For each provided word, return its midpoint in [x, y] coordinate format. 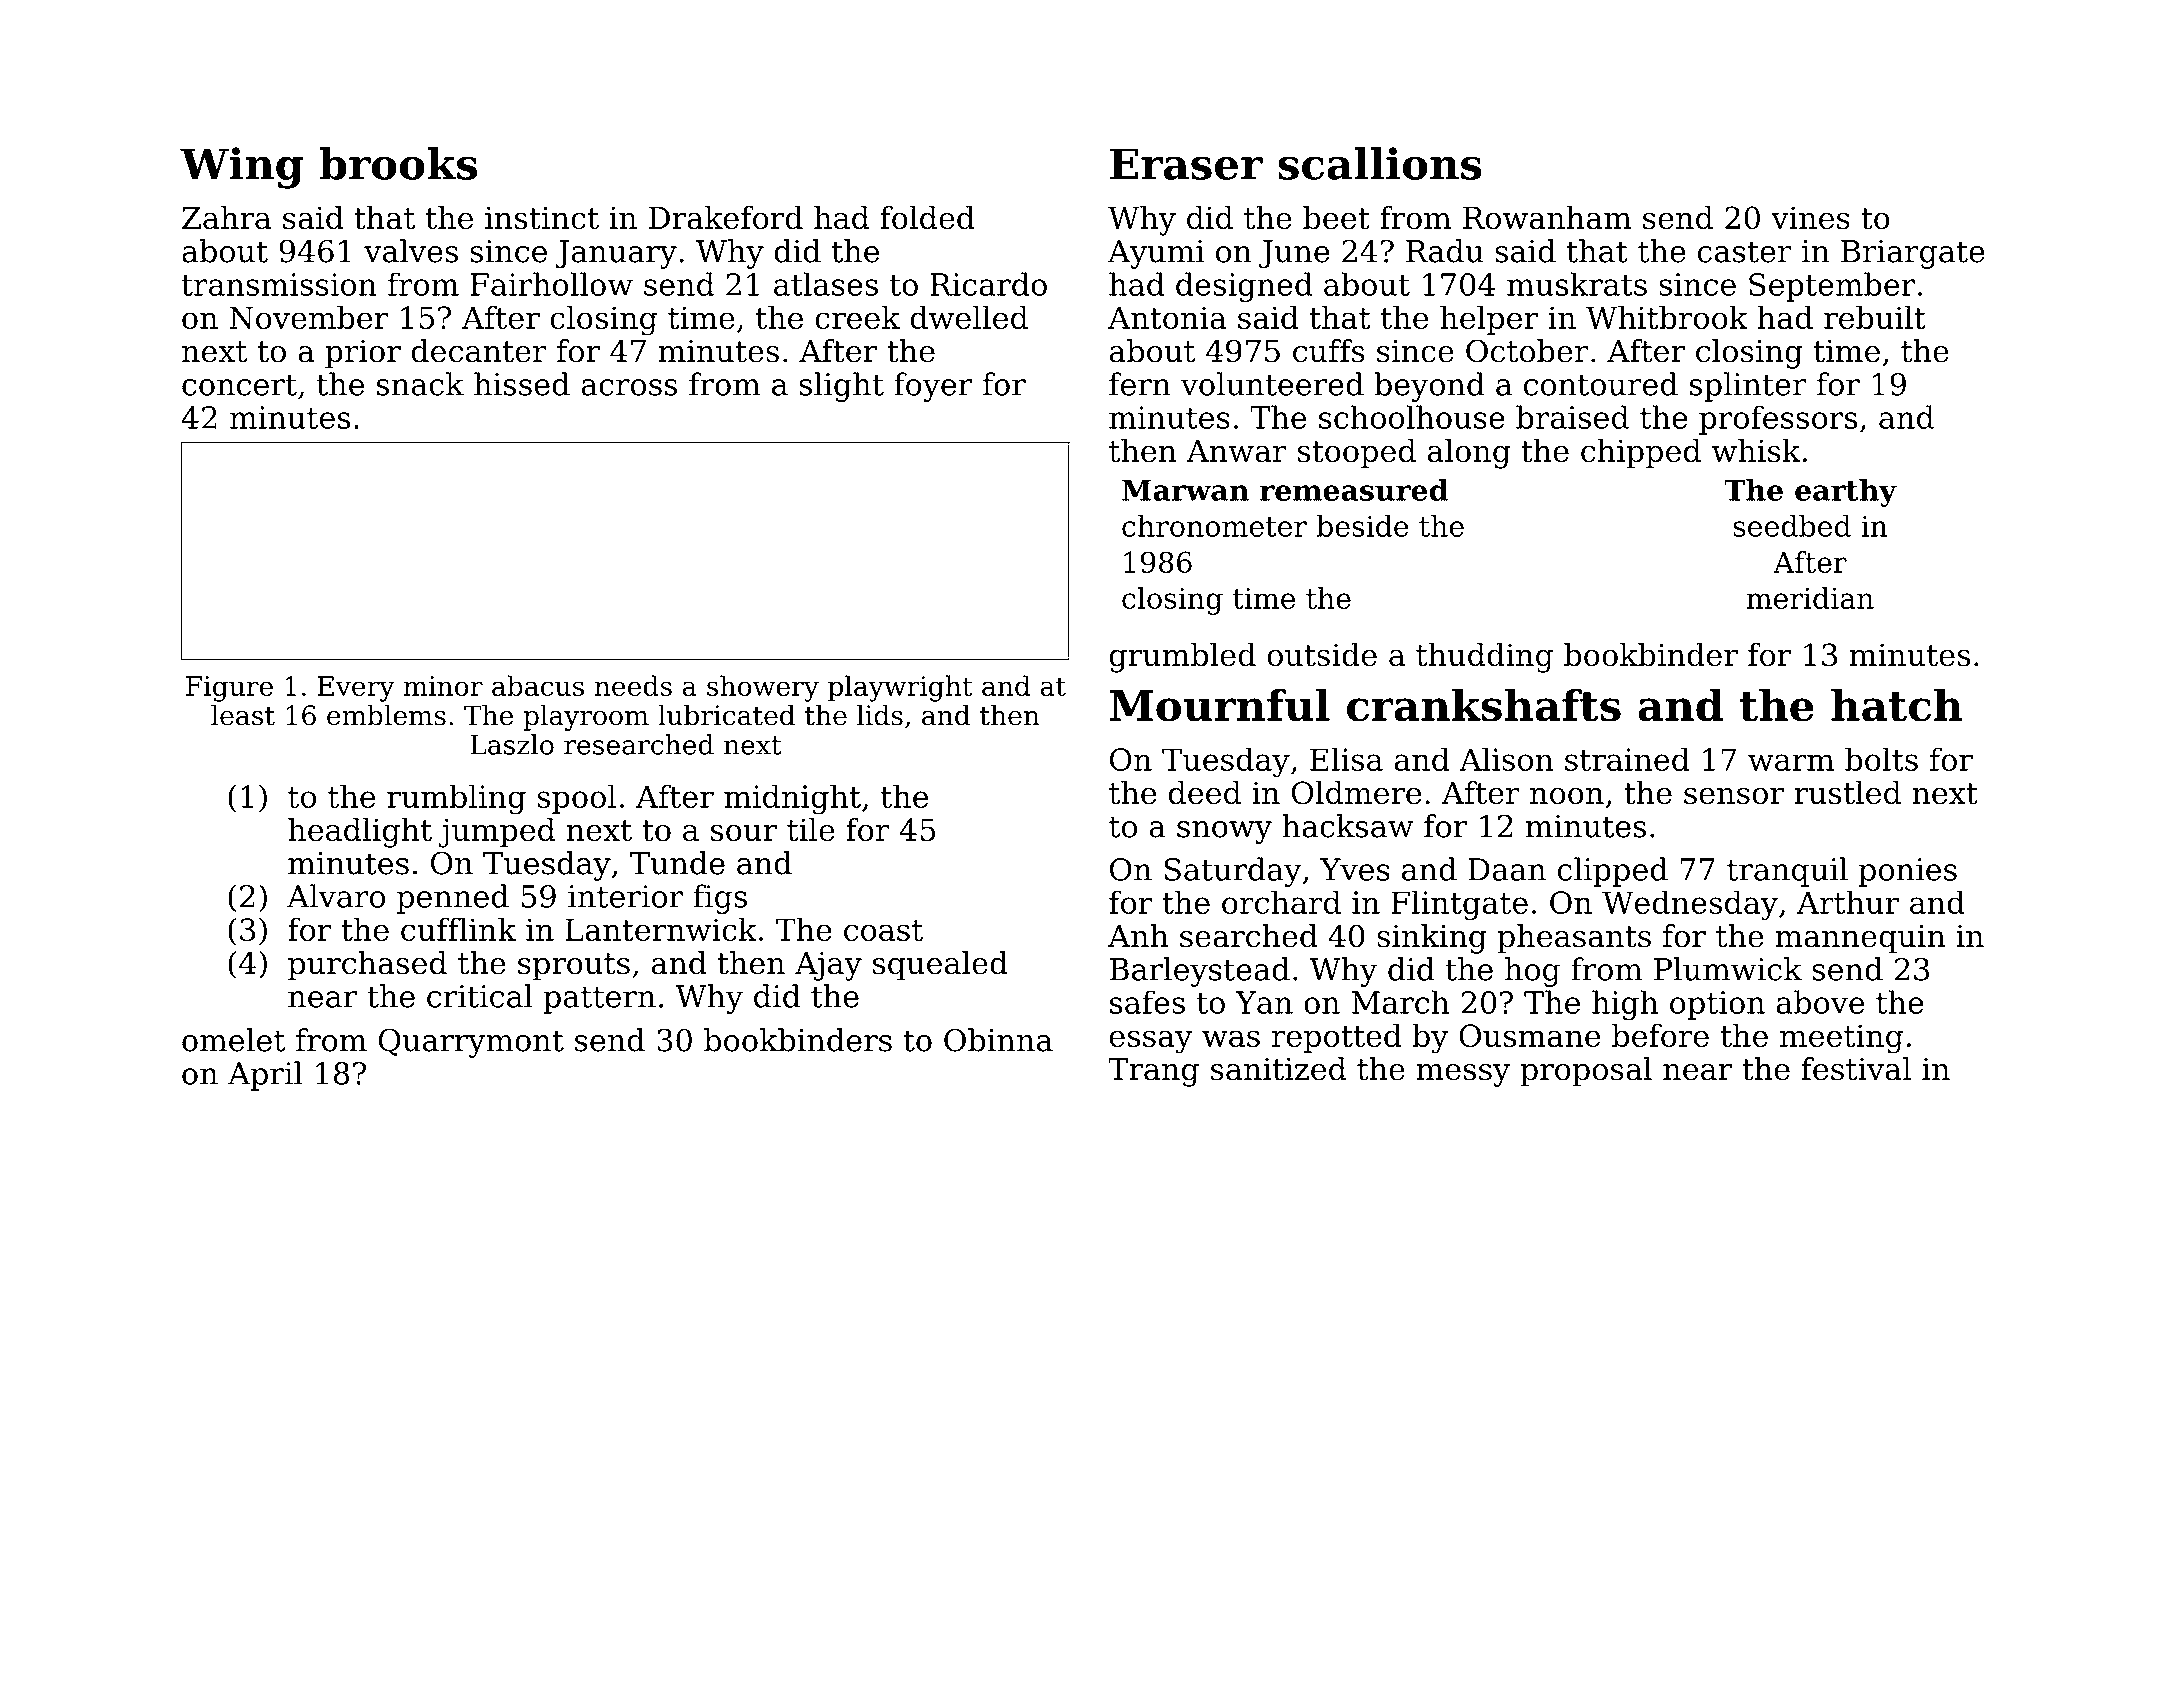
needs [633, 685]
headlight [360, 833]
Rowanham [1547, 218]
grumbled [1183, 658]
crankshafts [1484, 705]
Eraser [1186, 164]
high [1625, 1005]
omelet [233, 1040]
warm [1791, 762]
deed [1205, 793]
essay [1151, 1042]
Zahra [226, 218]
